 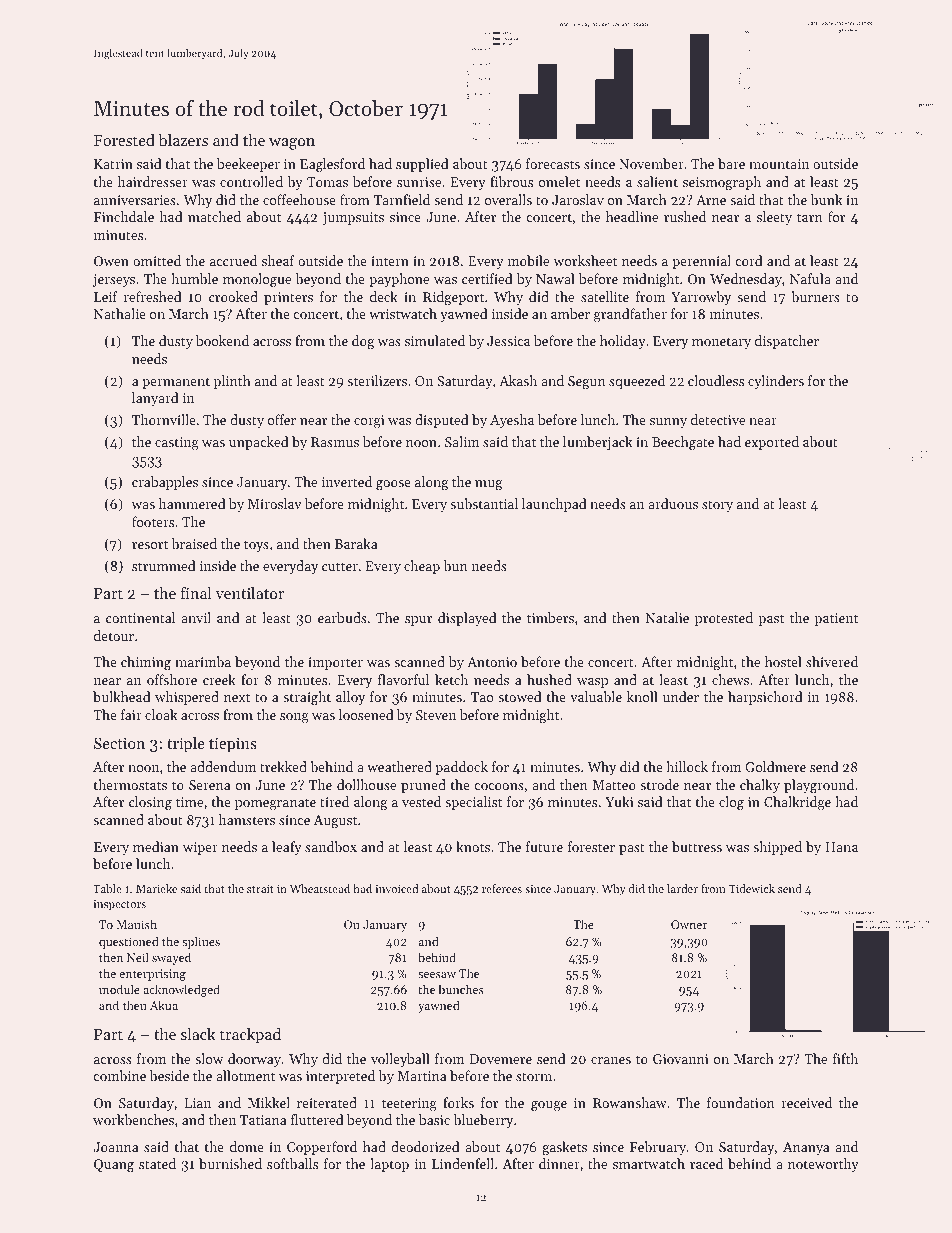 I want to click on bare, so click(x=731, y=163).
